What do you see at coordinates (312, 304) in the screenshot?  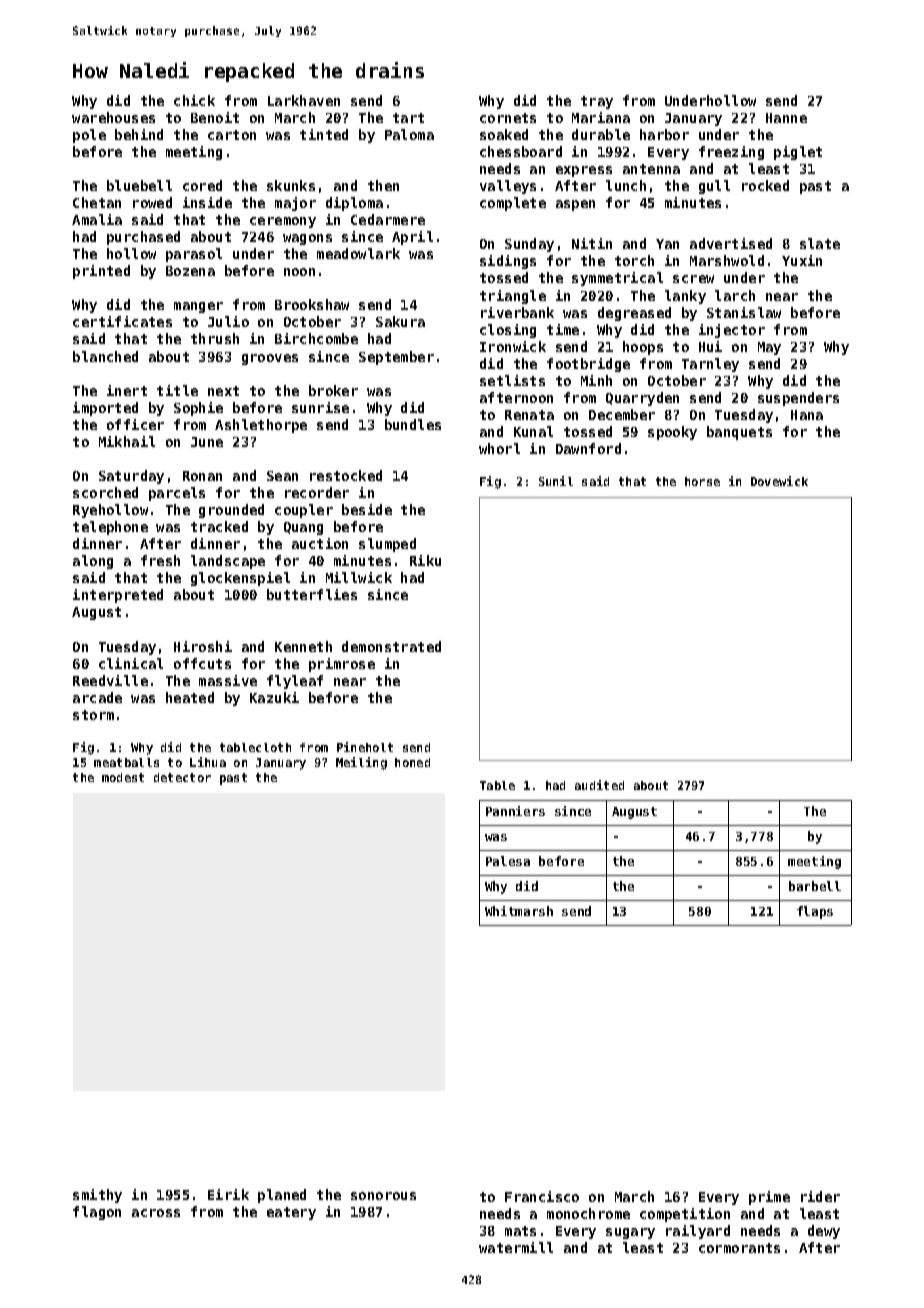 I see `Brookshaw` at bounding box center [312, 304].
